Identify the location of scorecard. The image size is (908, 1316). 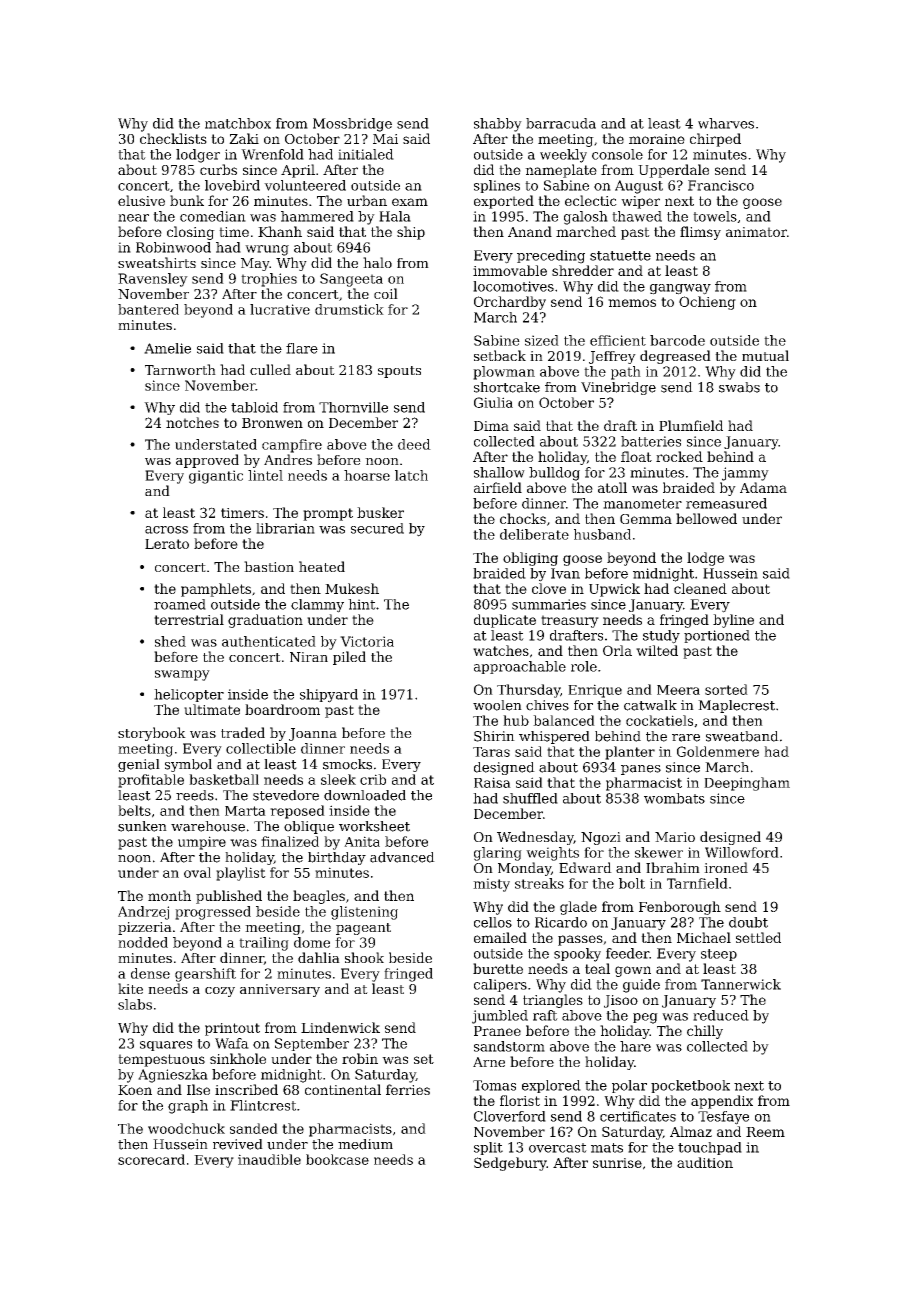
(151, 1159).
